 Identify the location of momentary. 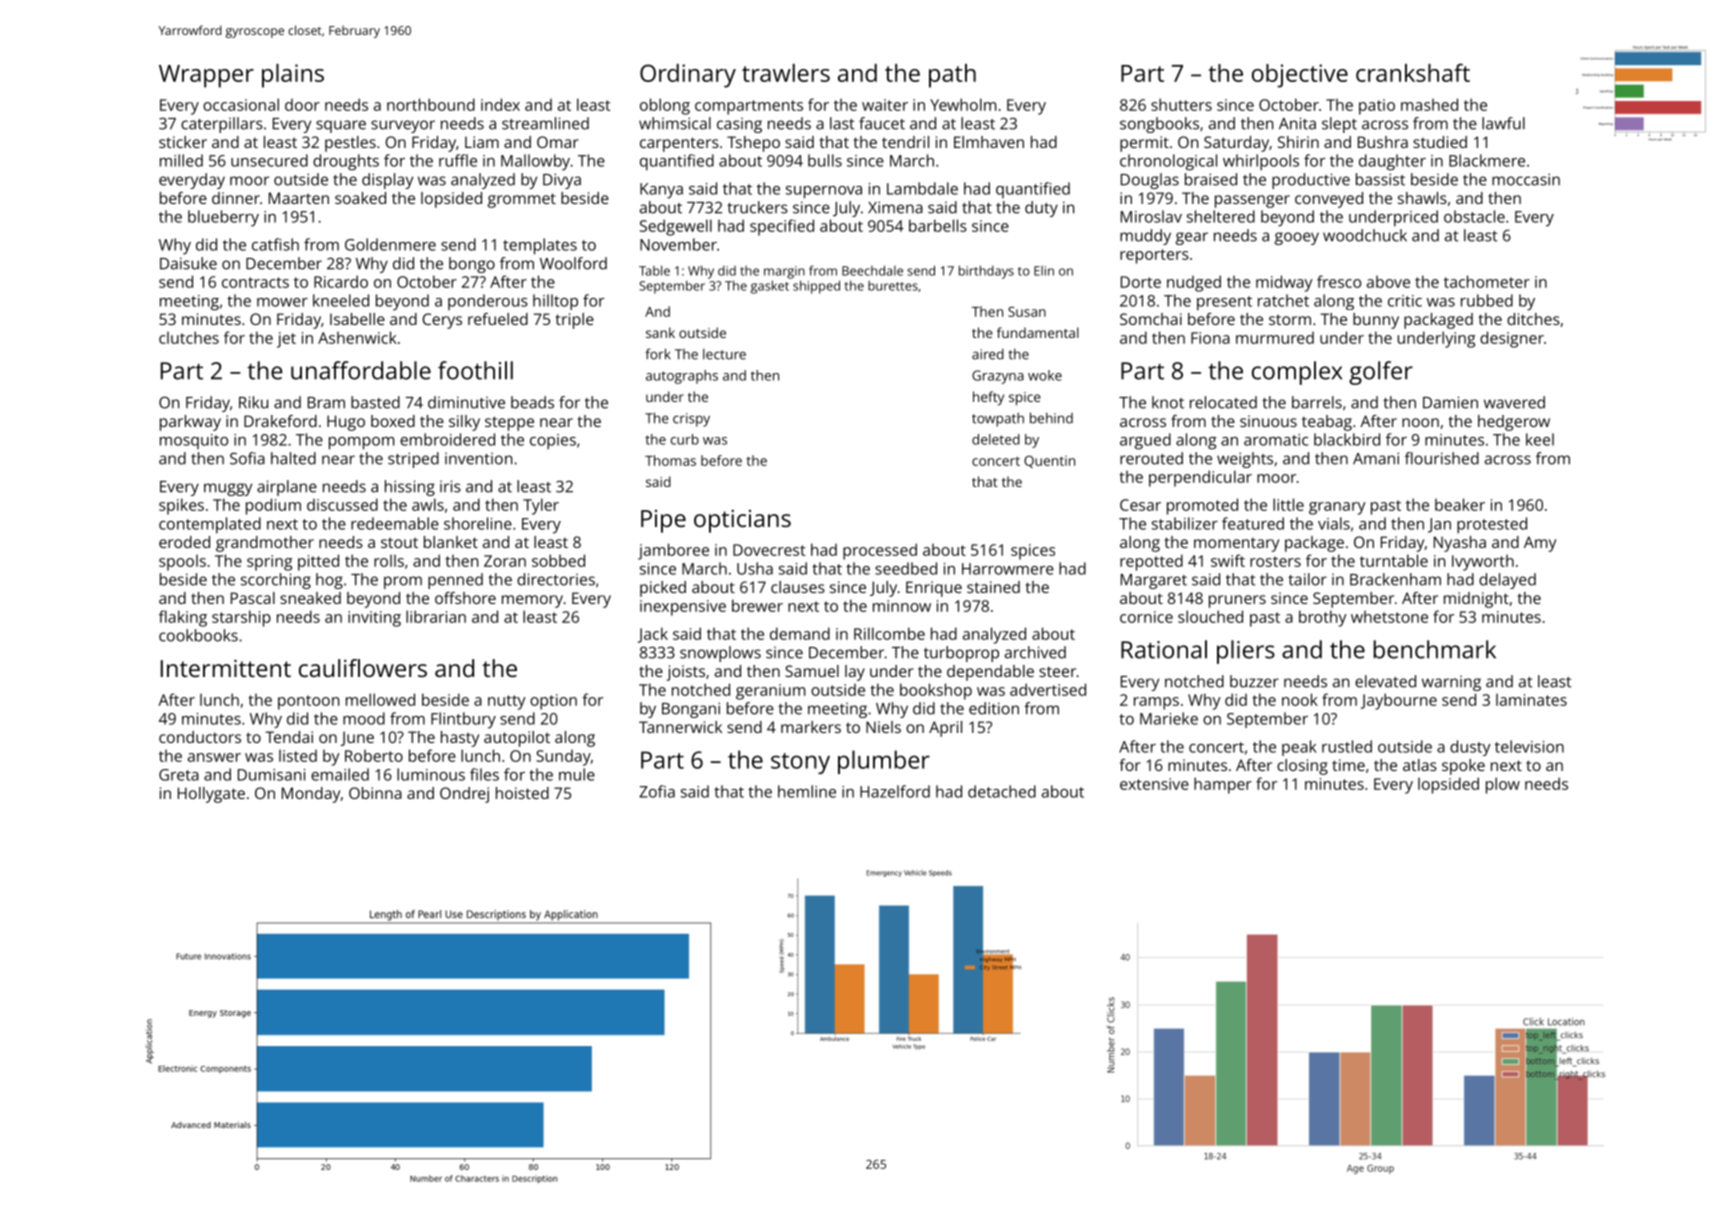
(1236, 544).
